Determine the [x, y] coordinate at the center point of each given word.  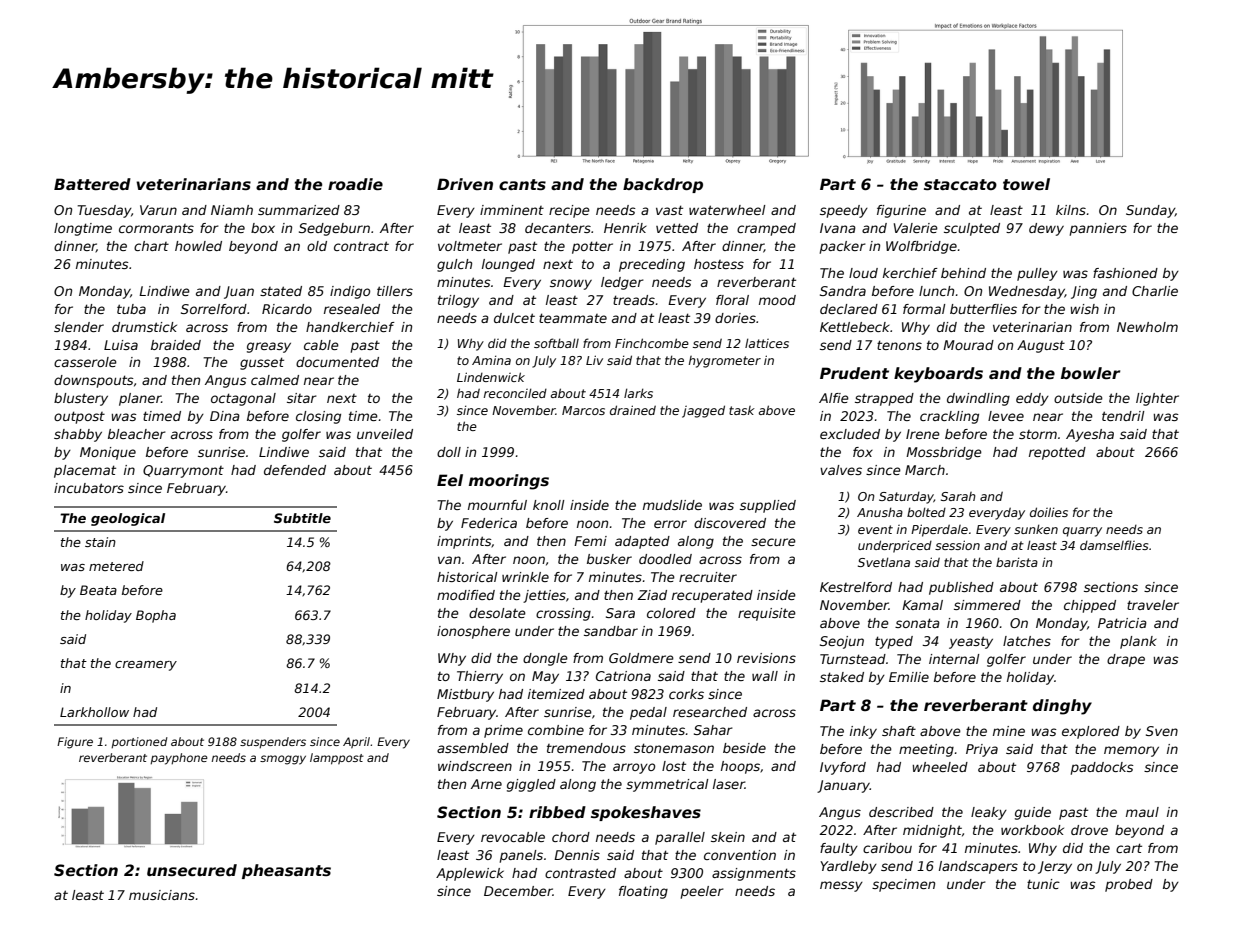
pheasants [286, 871]
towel [1026, 184]
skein [728, 837]
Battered [92, 184]
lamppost [337, 759]
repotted [1057, 453]
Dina [225, 416]
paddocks [1102, 768]
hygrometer [725, 362]
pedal [648, 713]
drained [633, 410]
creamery [146, 666]
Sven [1162, 731]
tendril [1123, 416]
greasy [269, 347]
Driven [465, 184]
